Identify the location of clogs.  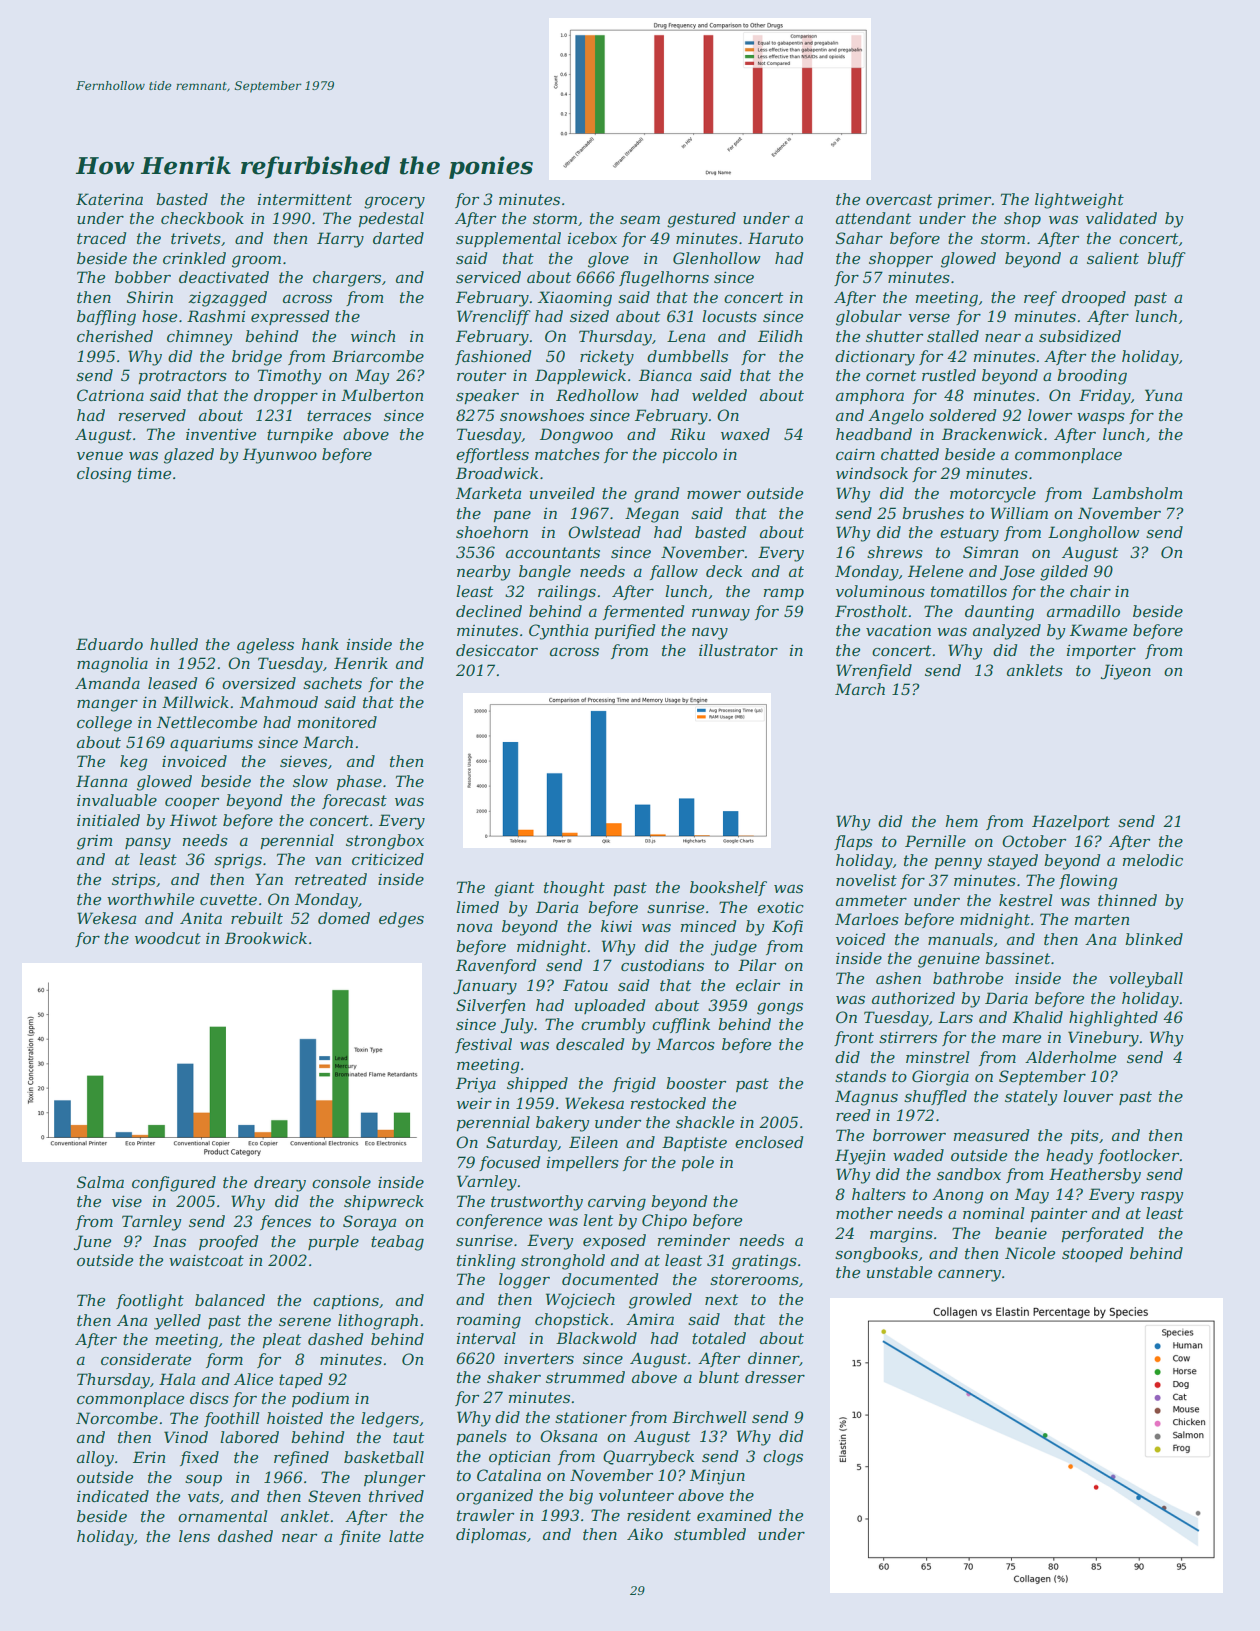
(783, 1458).
